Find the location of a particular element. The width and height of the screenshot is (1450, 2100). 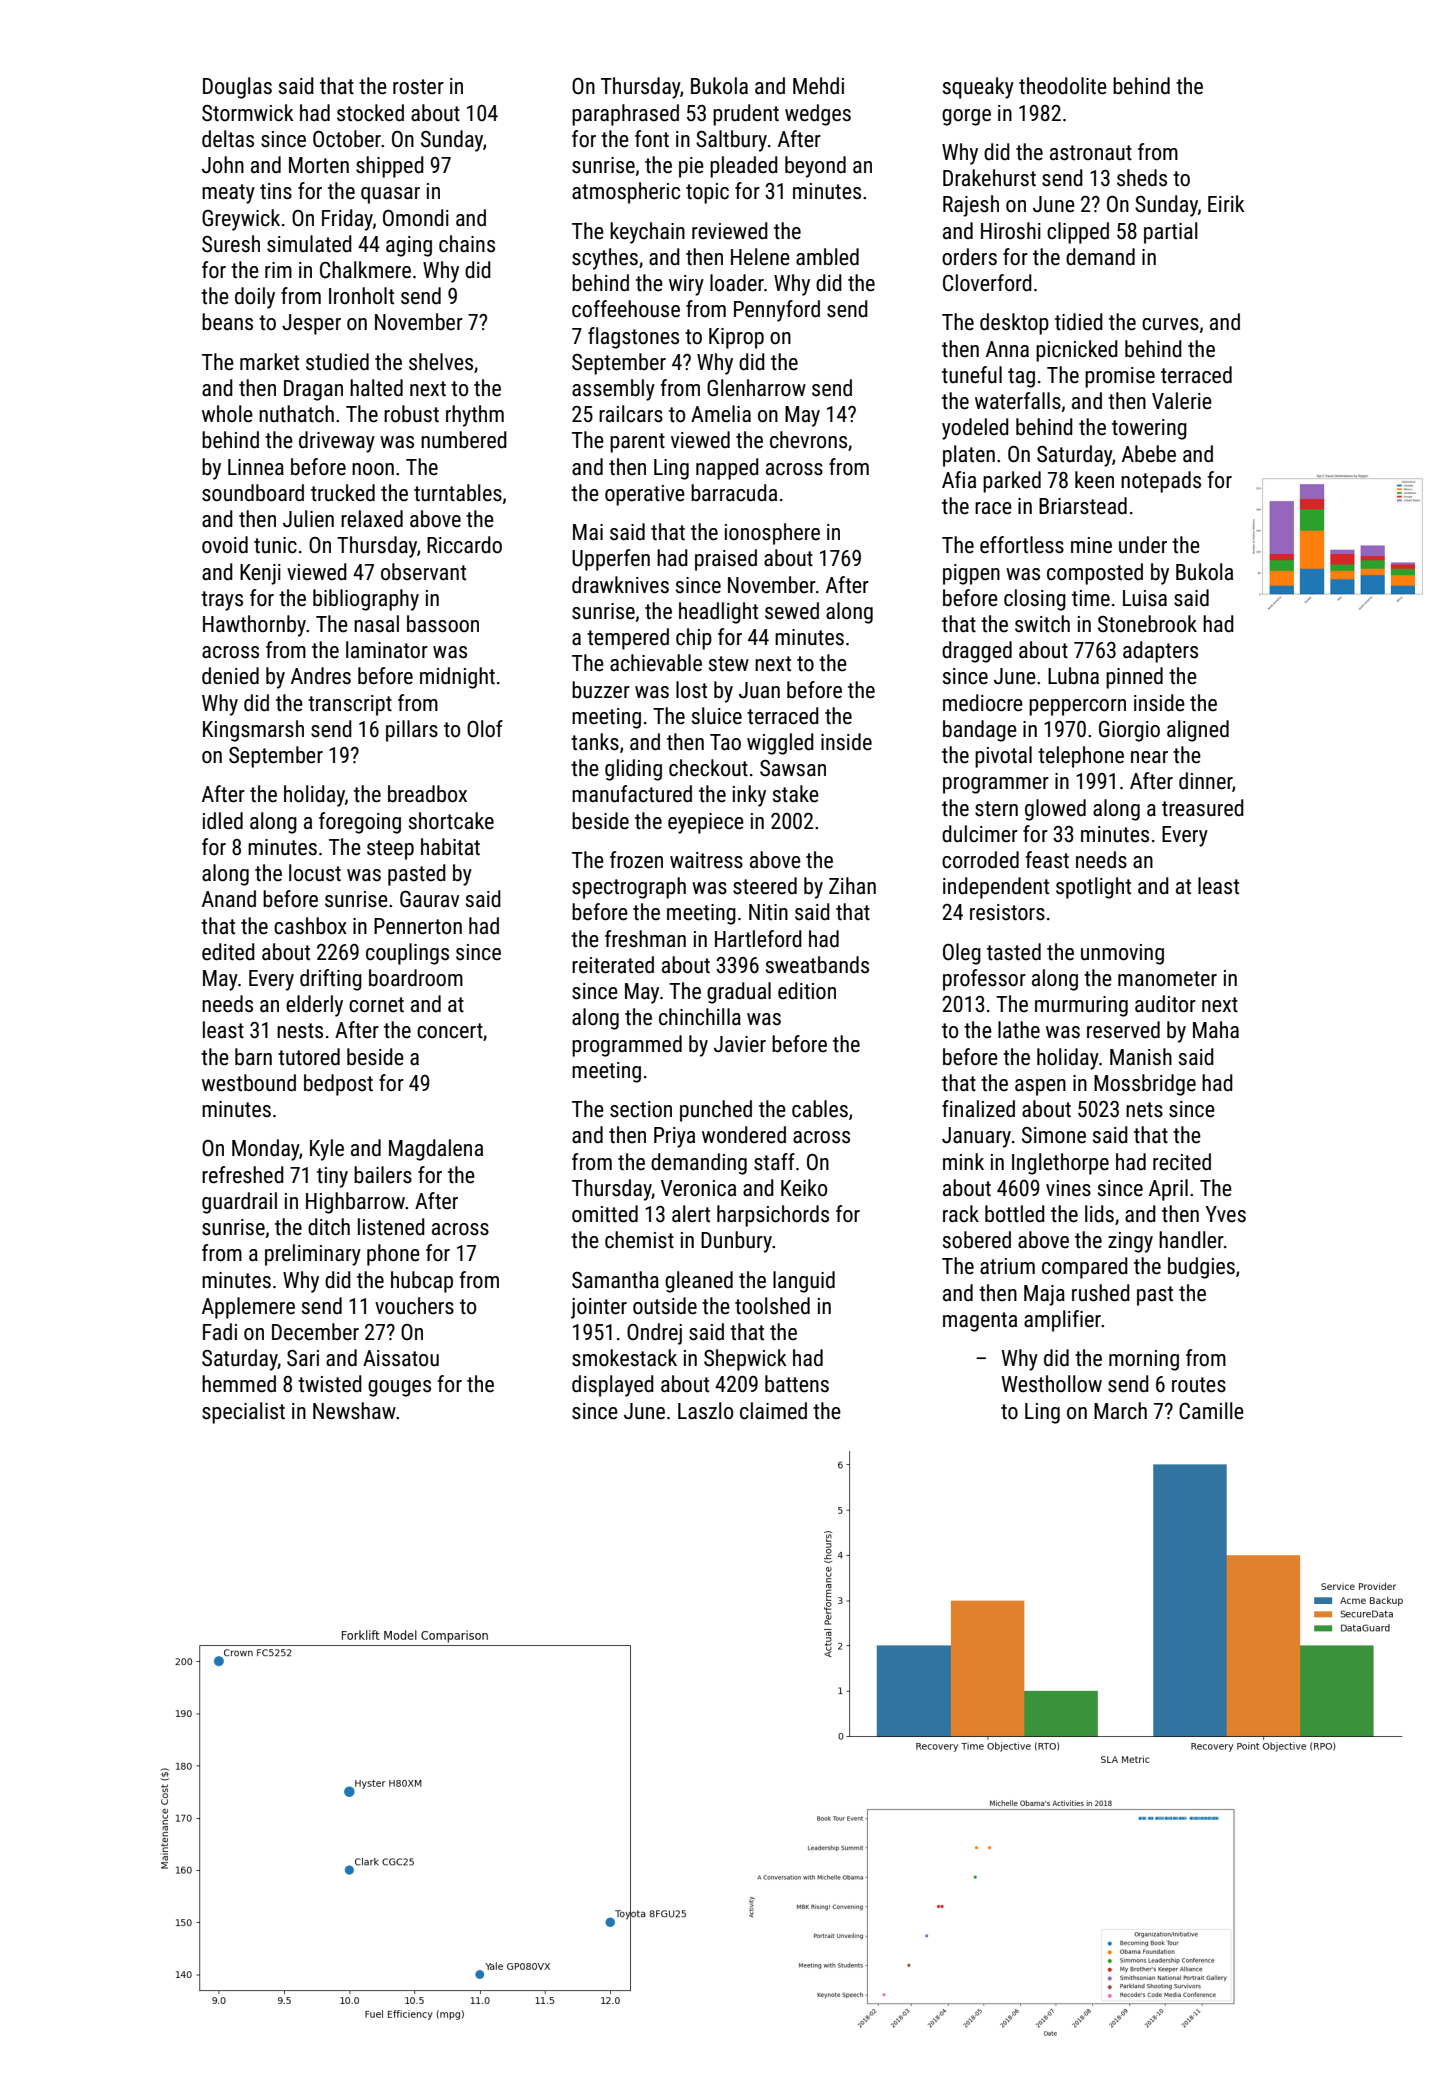

bibliography is located at coordinates (366, 600).
